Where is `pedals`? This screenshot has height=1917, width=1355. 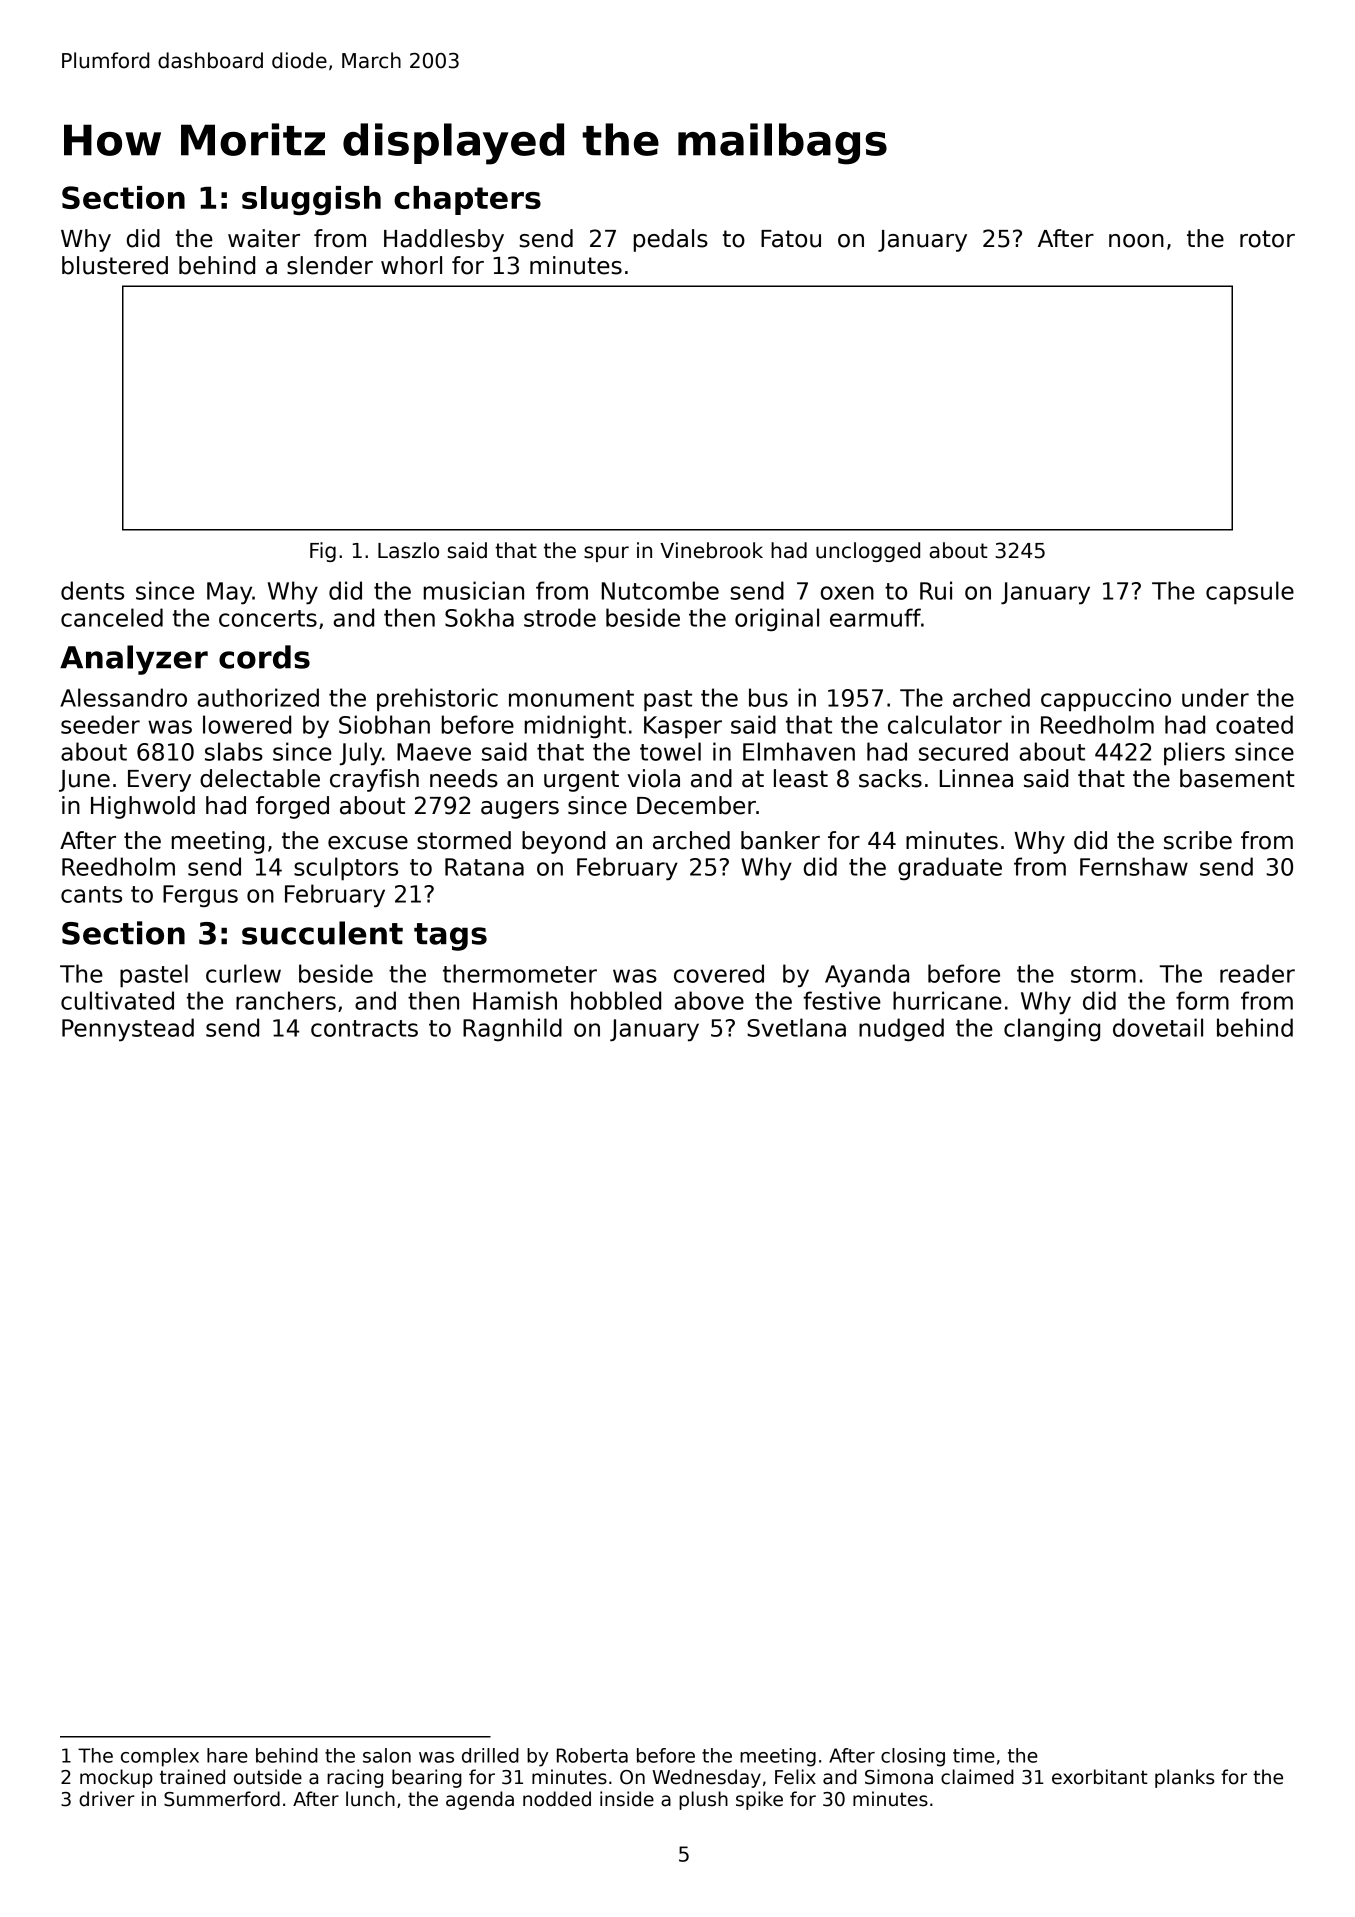
pedals is located at coordinates (671, 240).
